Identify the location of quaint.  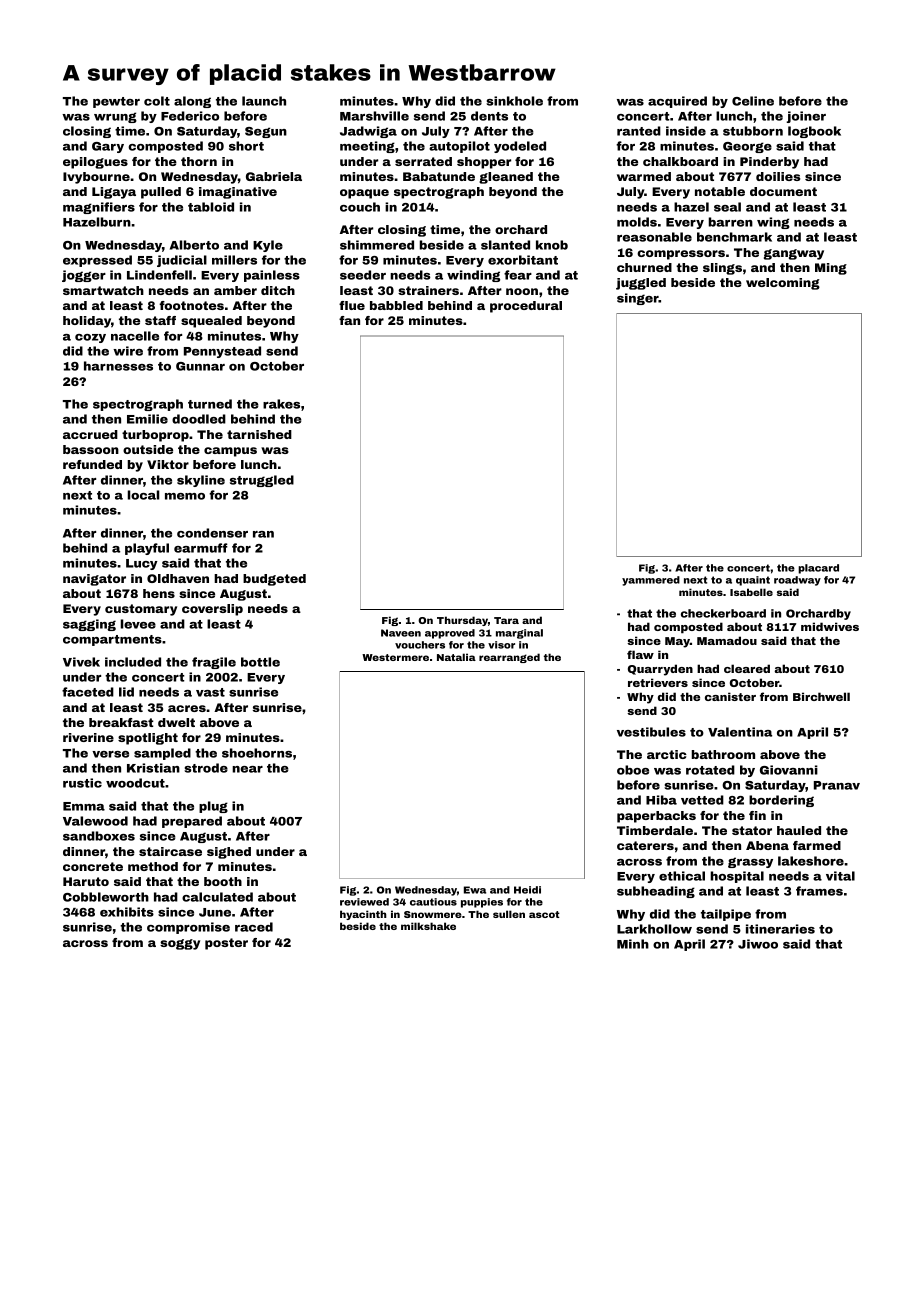
(753, 581).
